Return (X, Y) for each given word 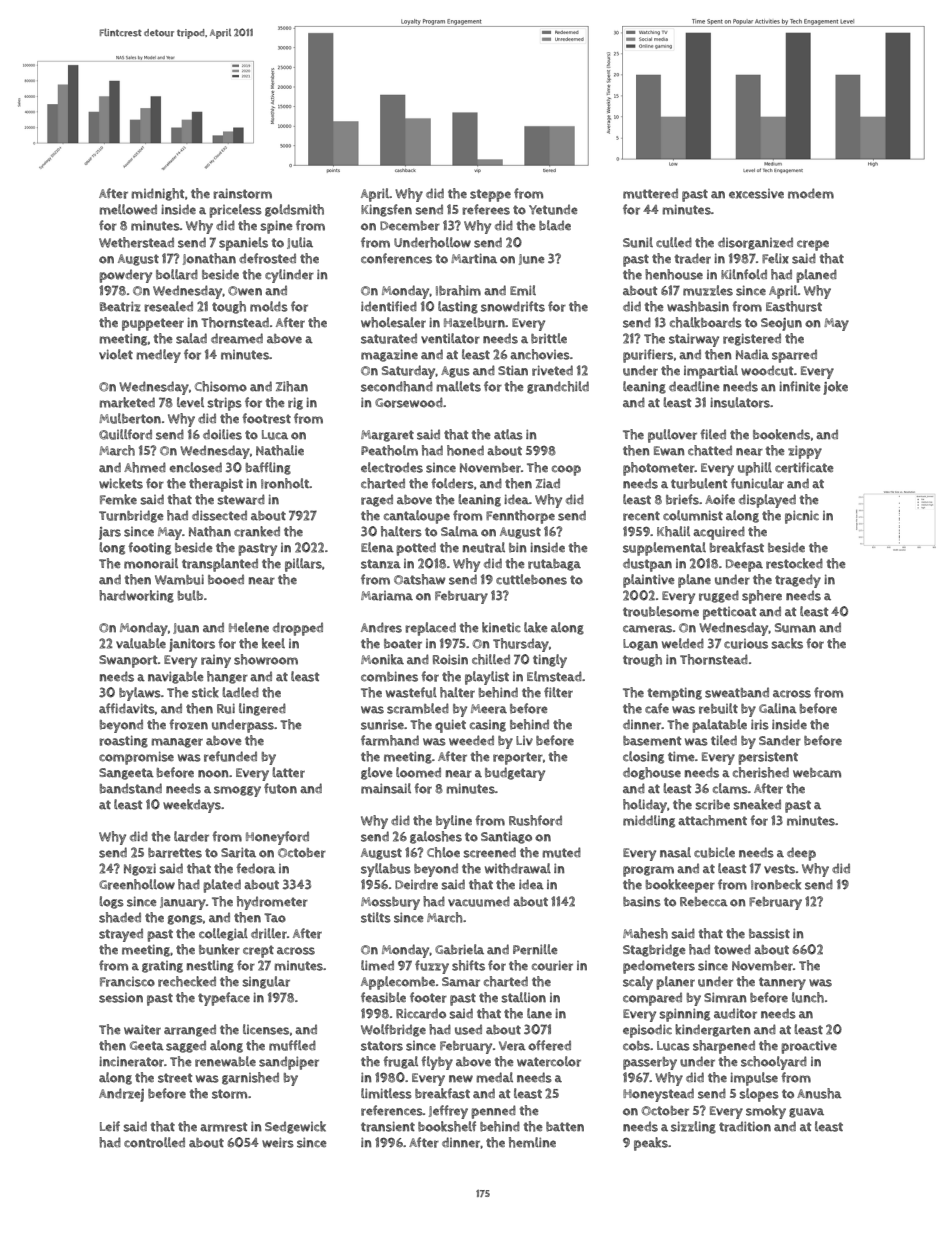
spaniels (243, 244)
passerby (650, 1063)
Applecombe (398, 983)
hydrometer (272, 903)
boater (403, 644)
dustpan (647, 565)
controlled (154, 1142)
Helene (249, 627)
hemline (532, 1142)
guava (806, 1113)
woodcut (767, 370)
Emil (523, 290)
